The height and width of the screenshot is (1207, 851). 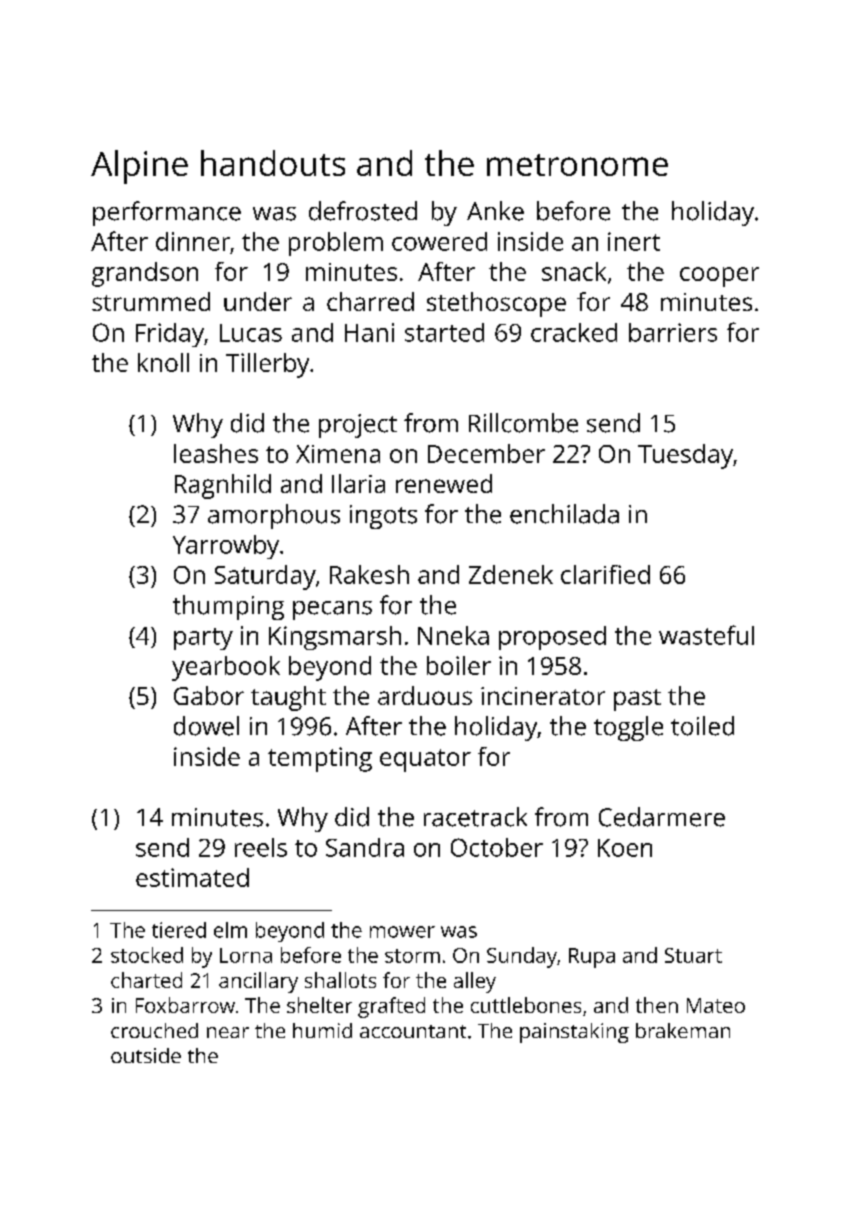 What do you see at coordinates (413, 1031) in the screenshot?
I see `accountant` at bounding box center [413, 1031].
